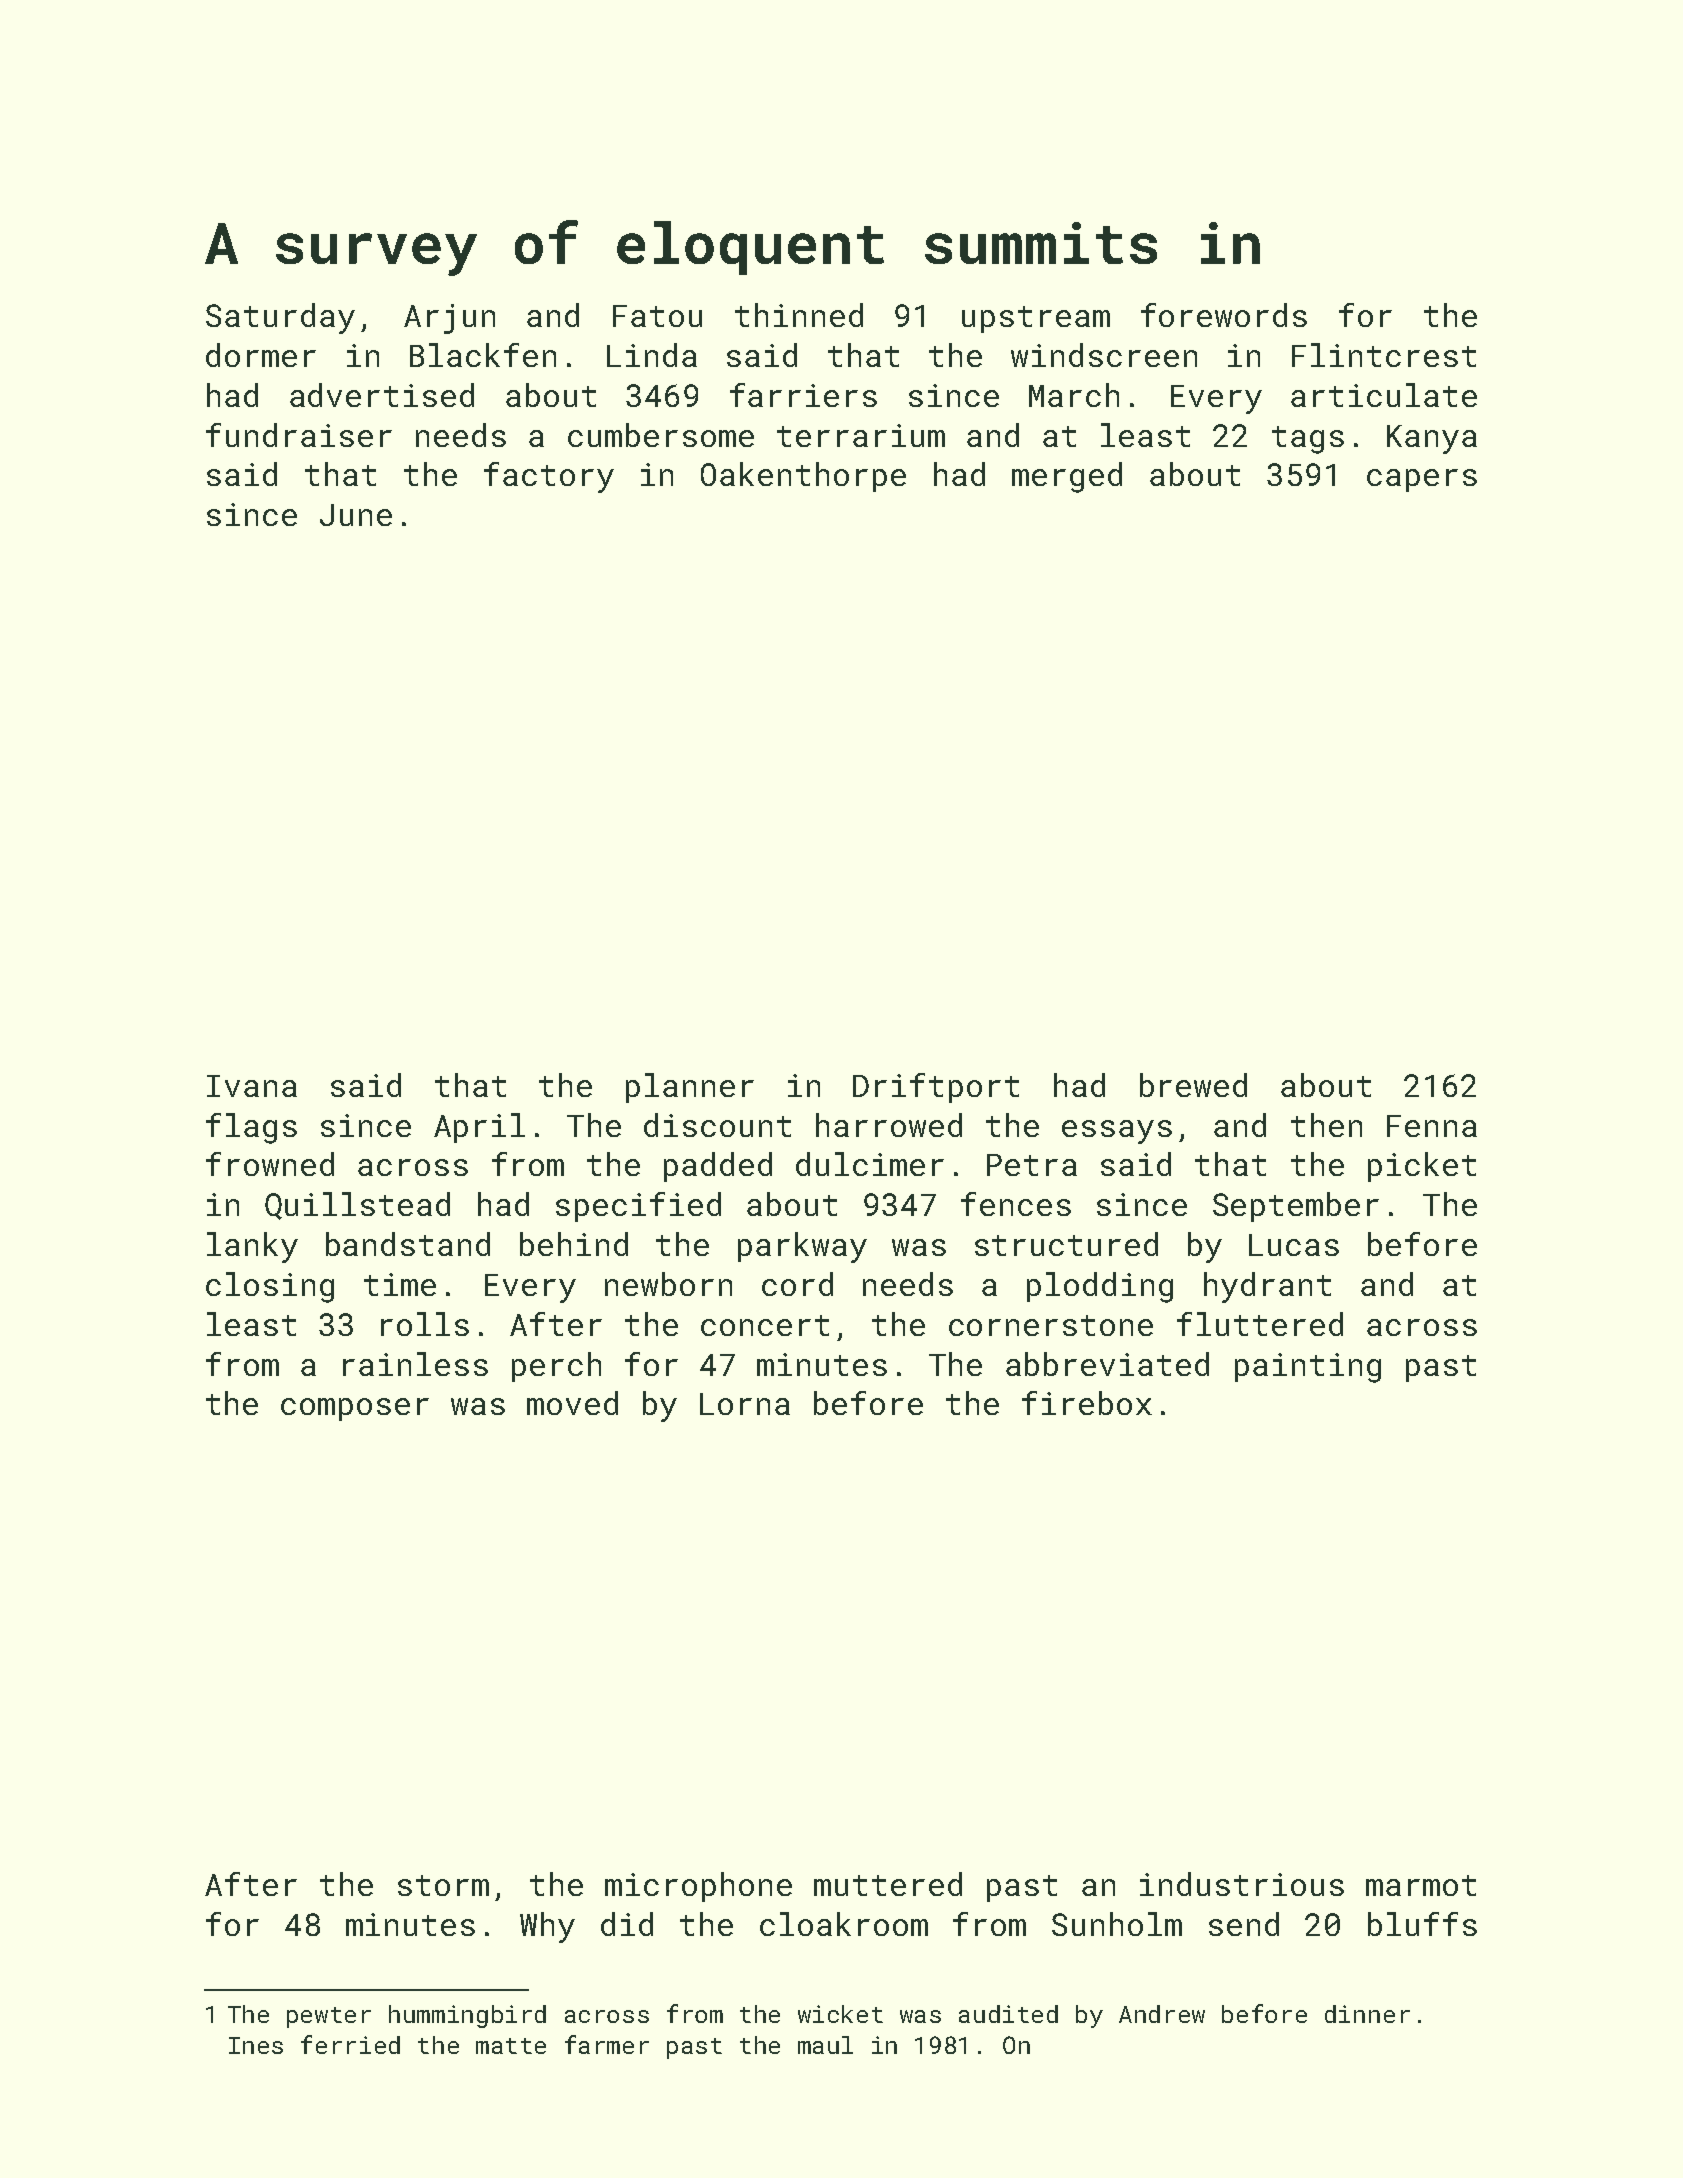 The image size is (1683, 2178). Describe the element at coordinates (668, 1284) in the image. I see `newborn` at that location.
